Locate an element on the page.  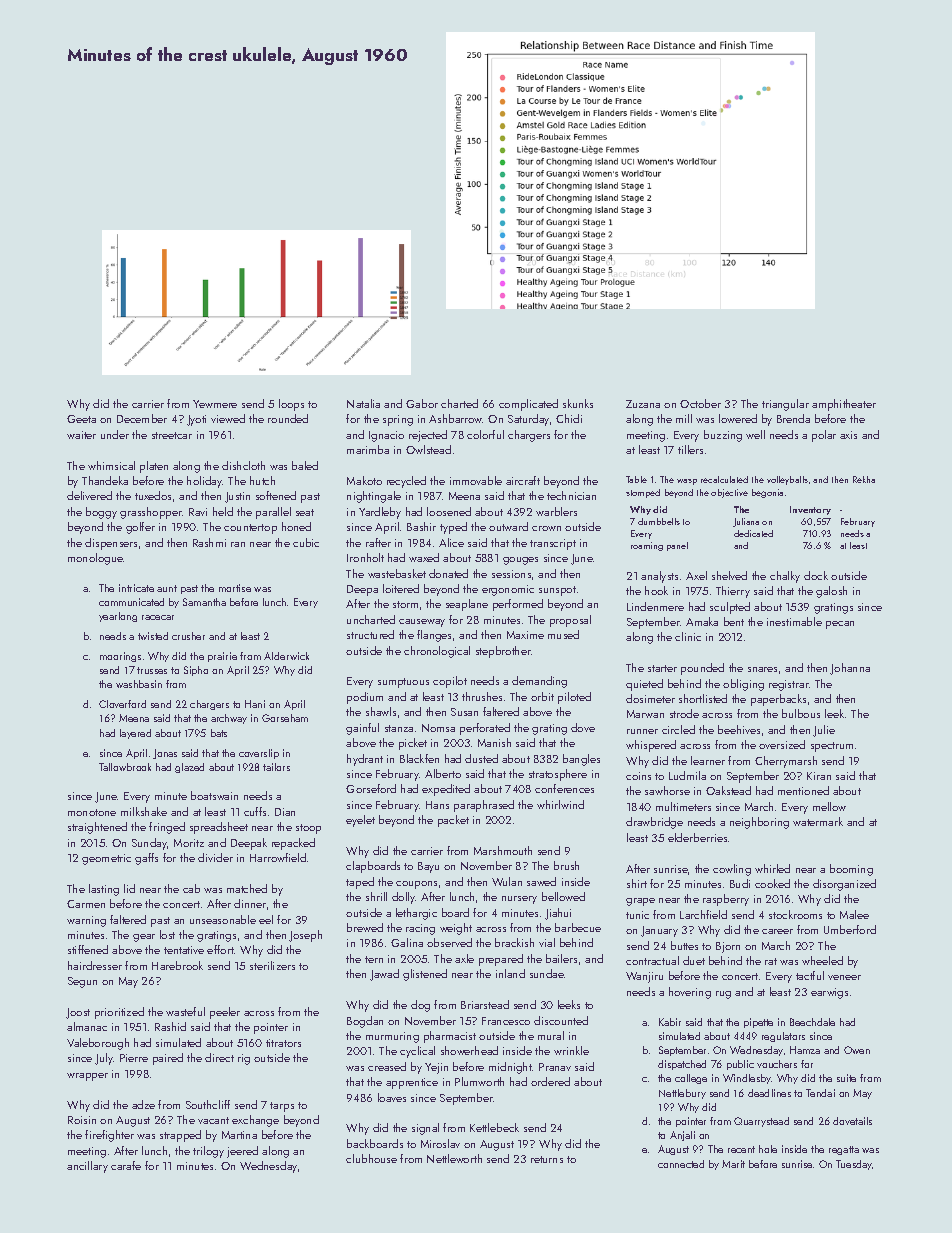
strode is located at coordinates (684, 713).
